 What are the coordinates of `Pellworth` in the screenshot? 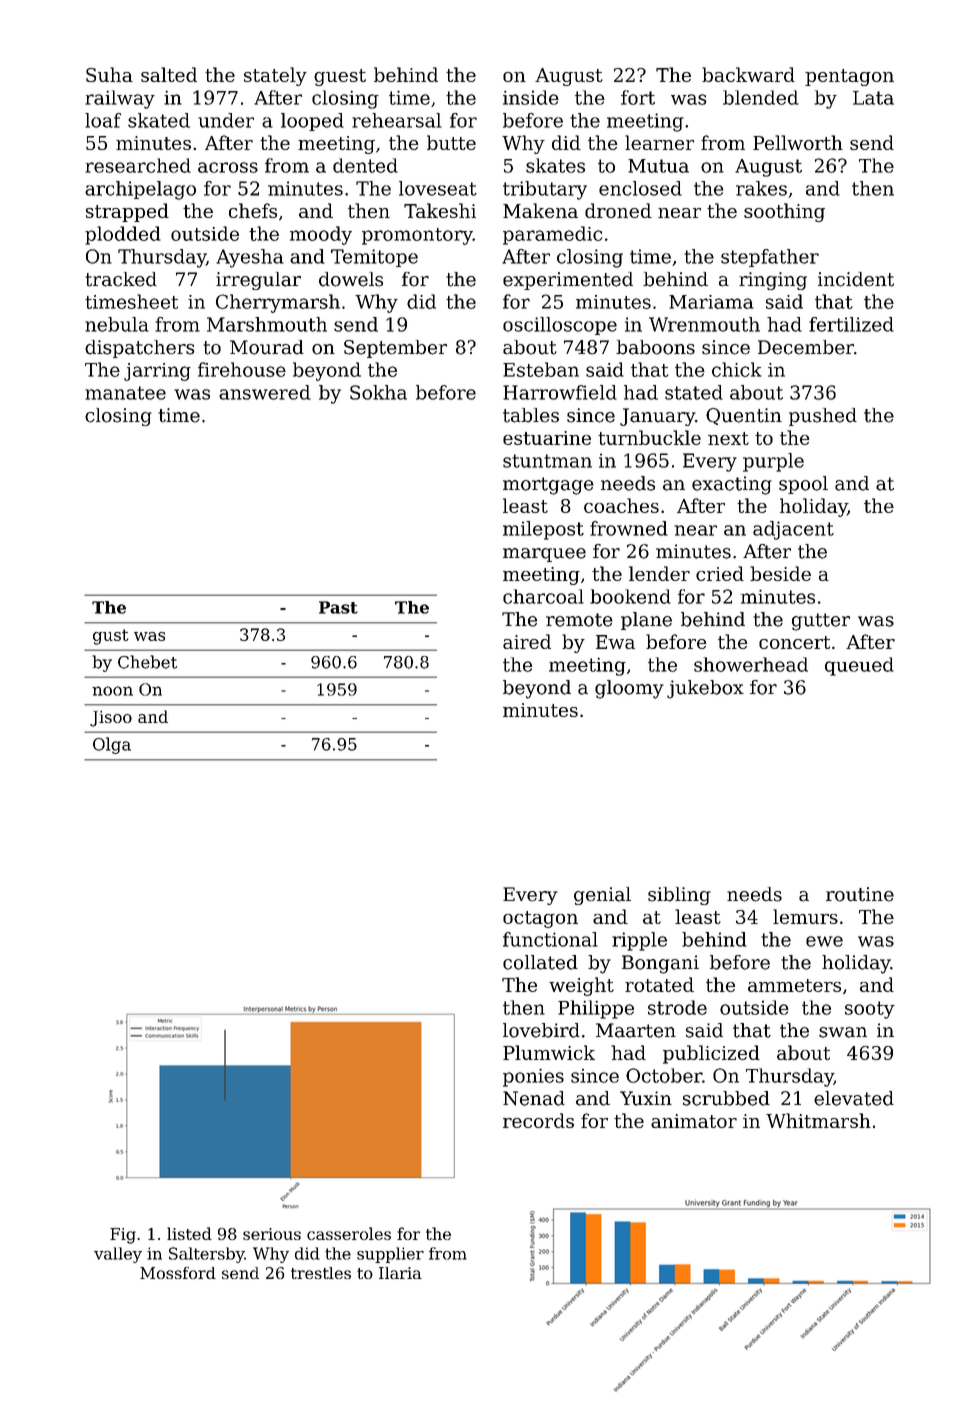 It's located at (798, 142).
